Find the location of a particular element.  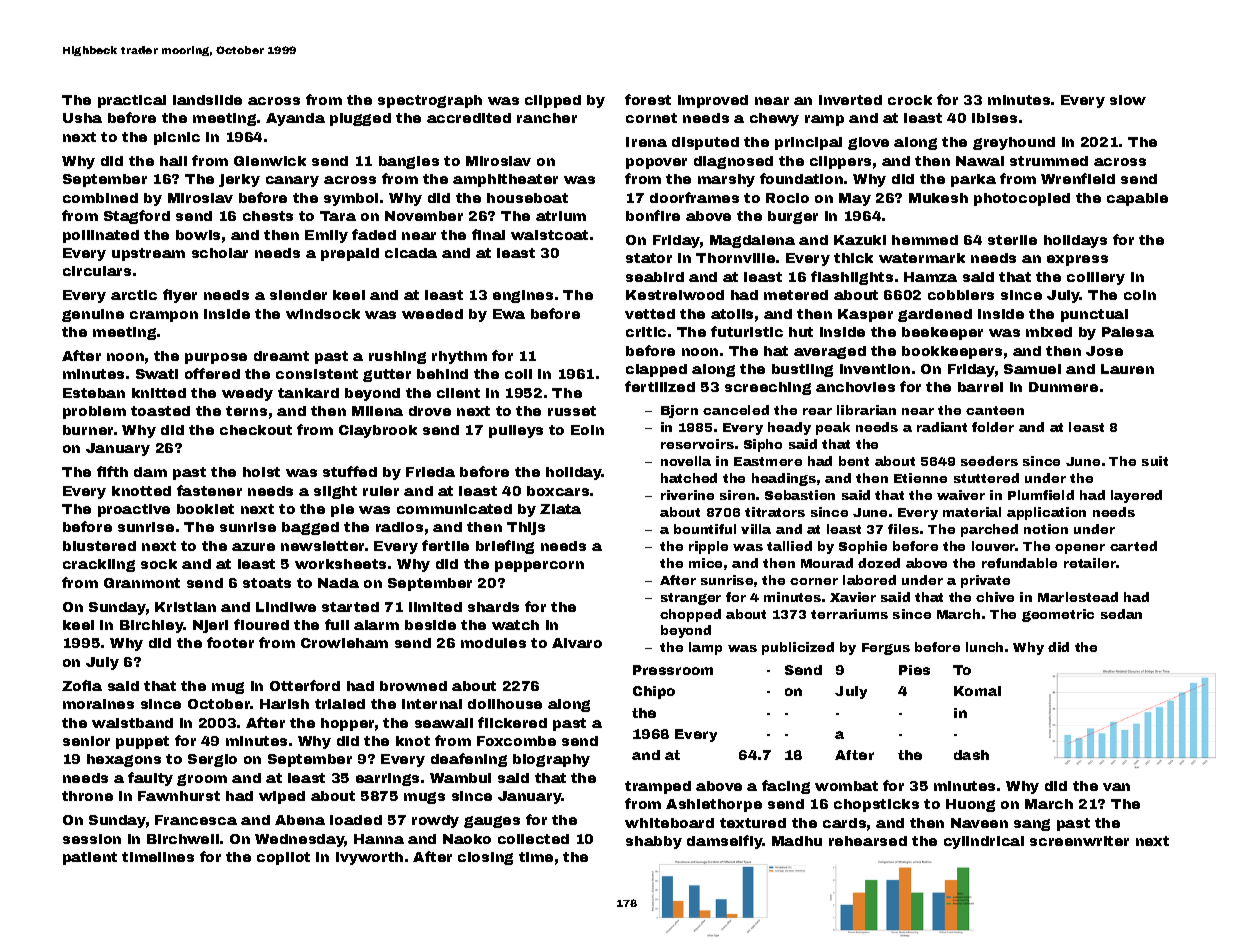

Komal is located at coordinates (977, 691).
